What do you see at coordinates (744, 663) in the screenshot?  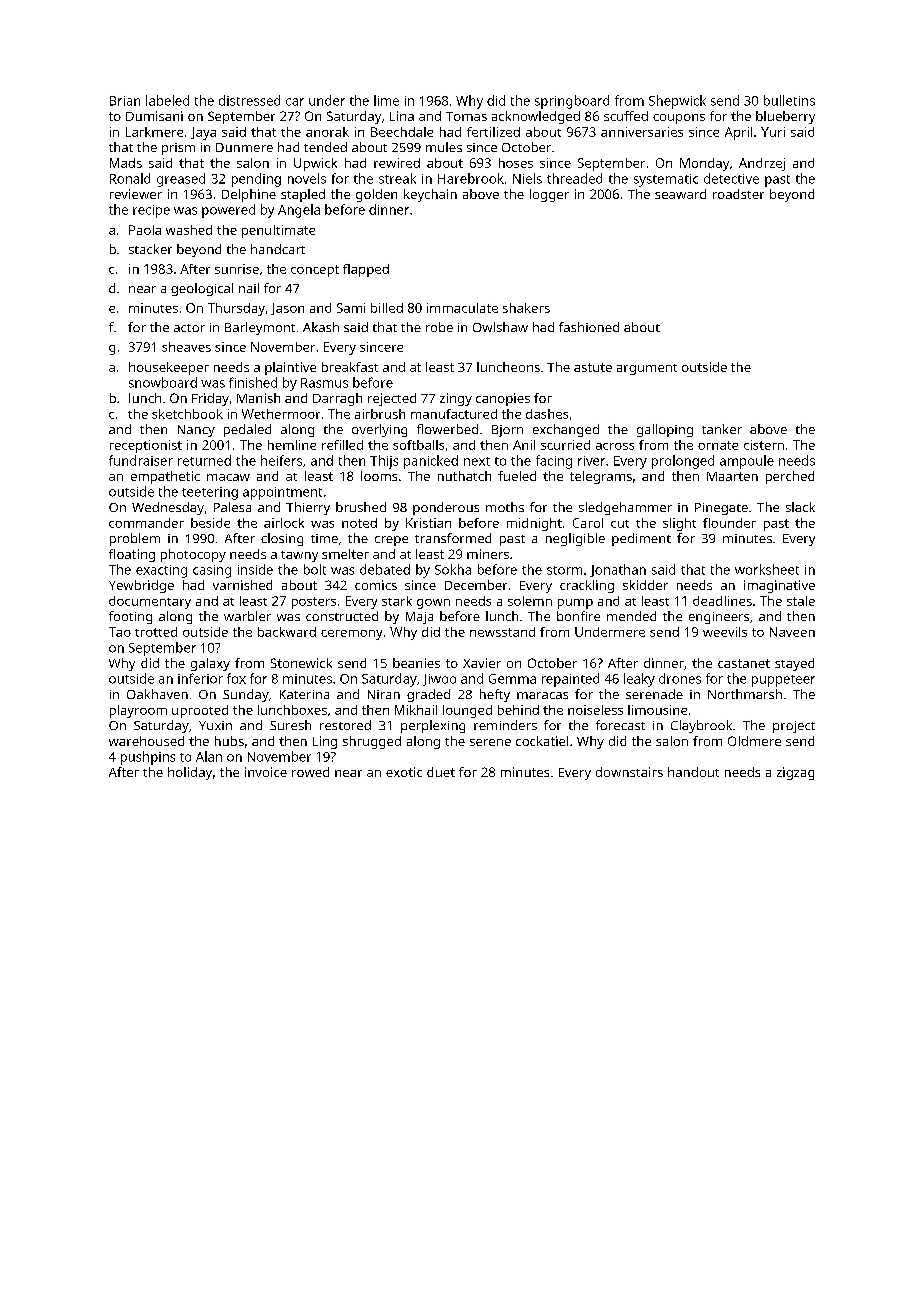 I see `castanet` at bounding box center [744, 663].
